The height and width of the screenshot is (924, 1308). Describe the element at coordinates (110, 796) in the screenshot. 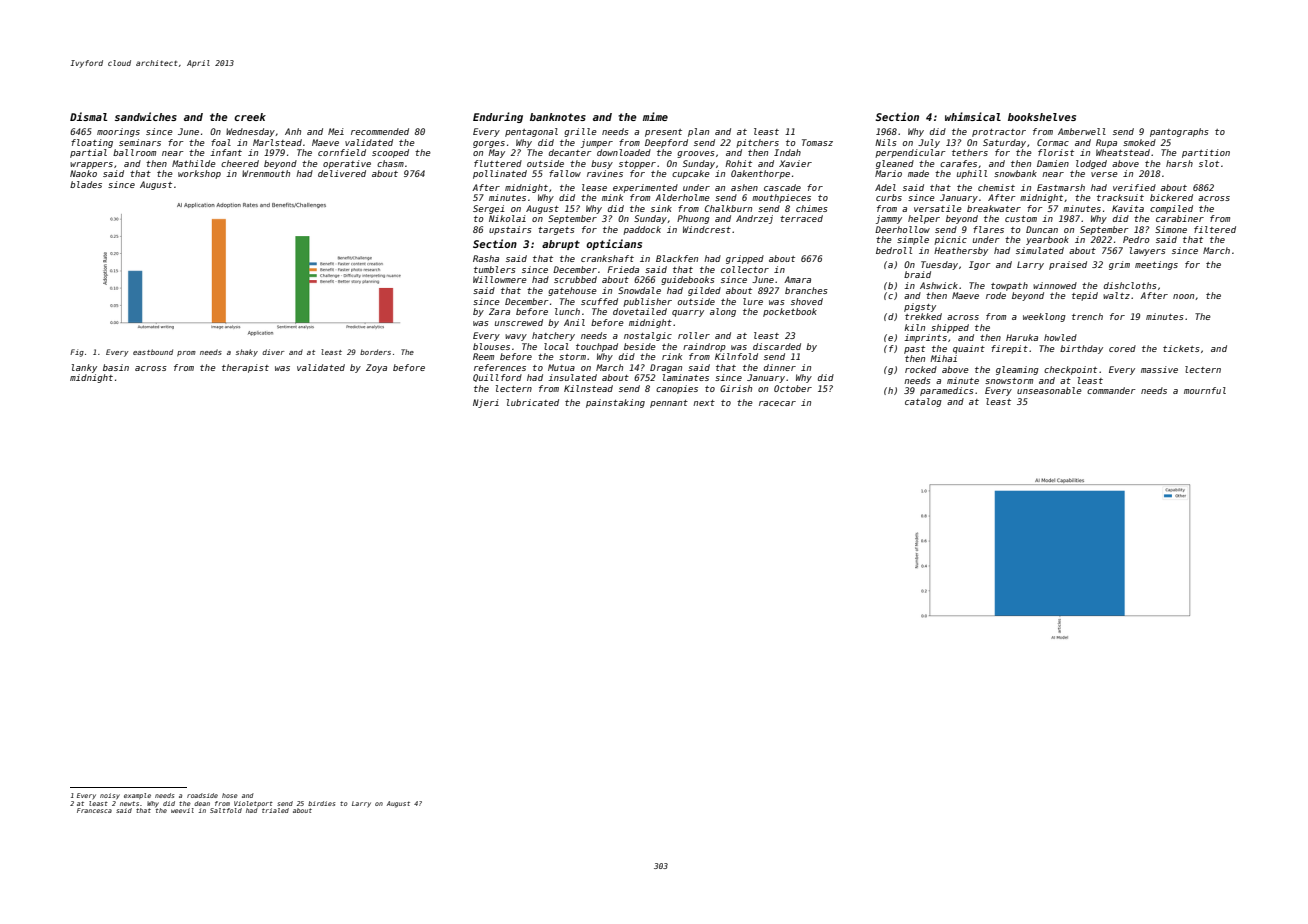

I see `noisy` at that location.
